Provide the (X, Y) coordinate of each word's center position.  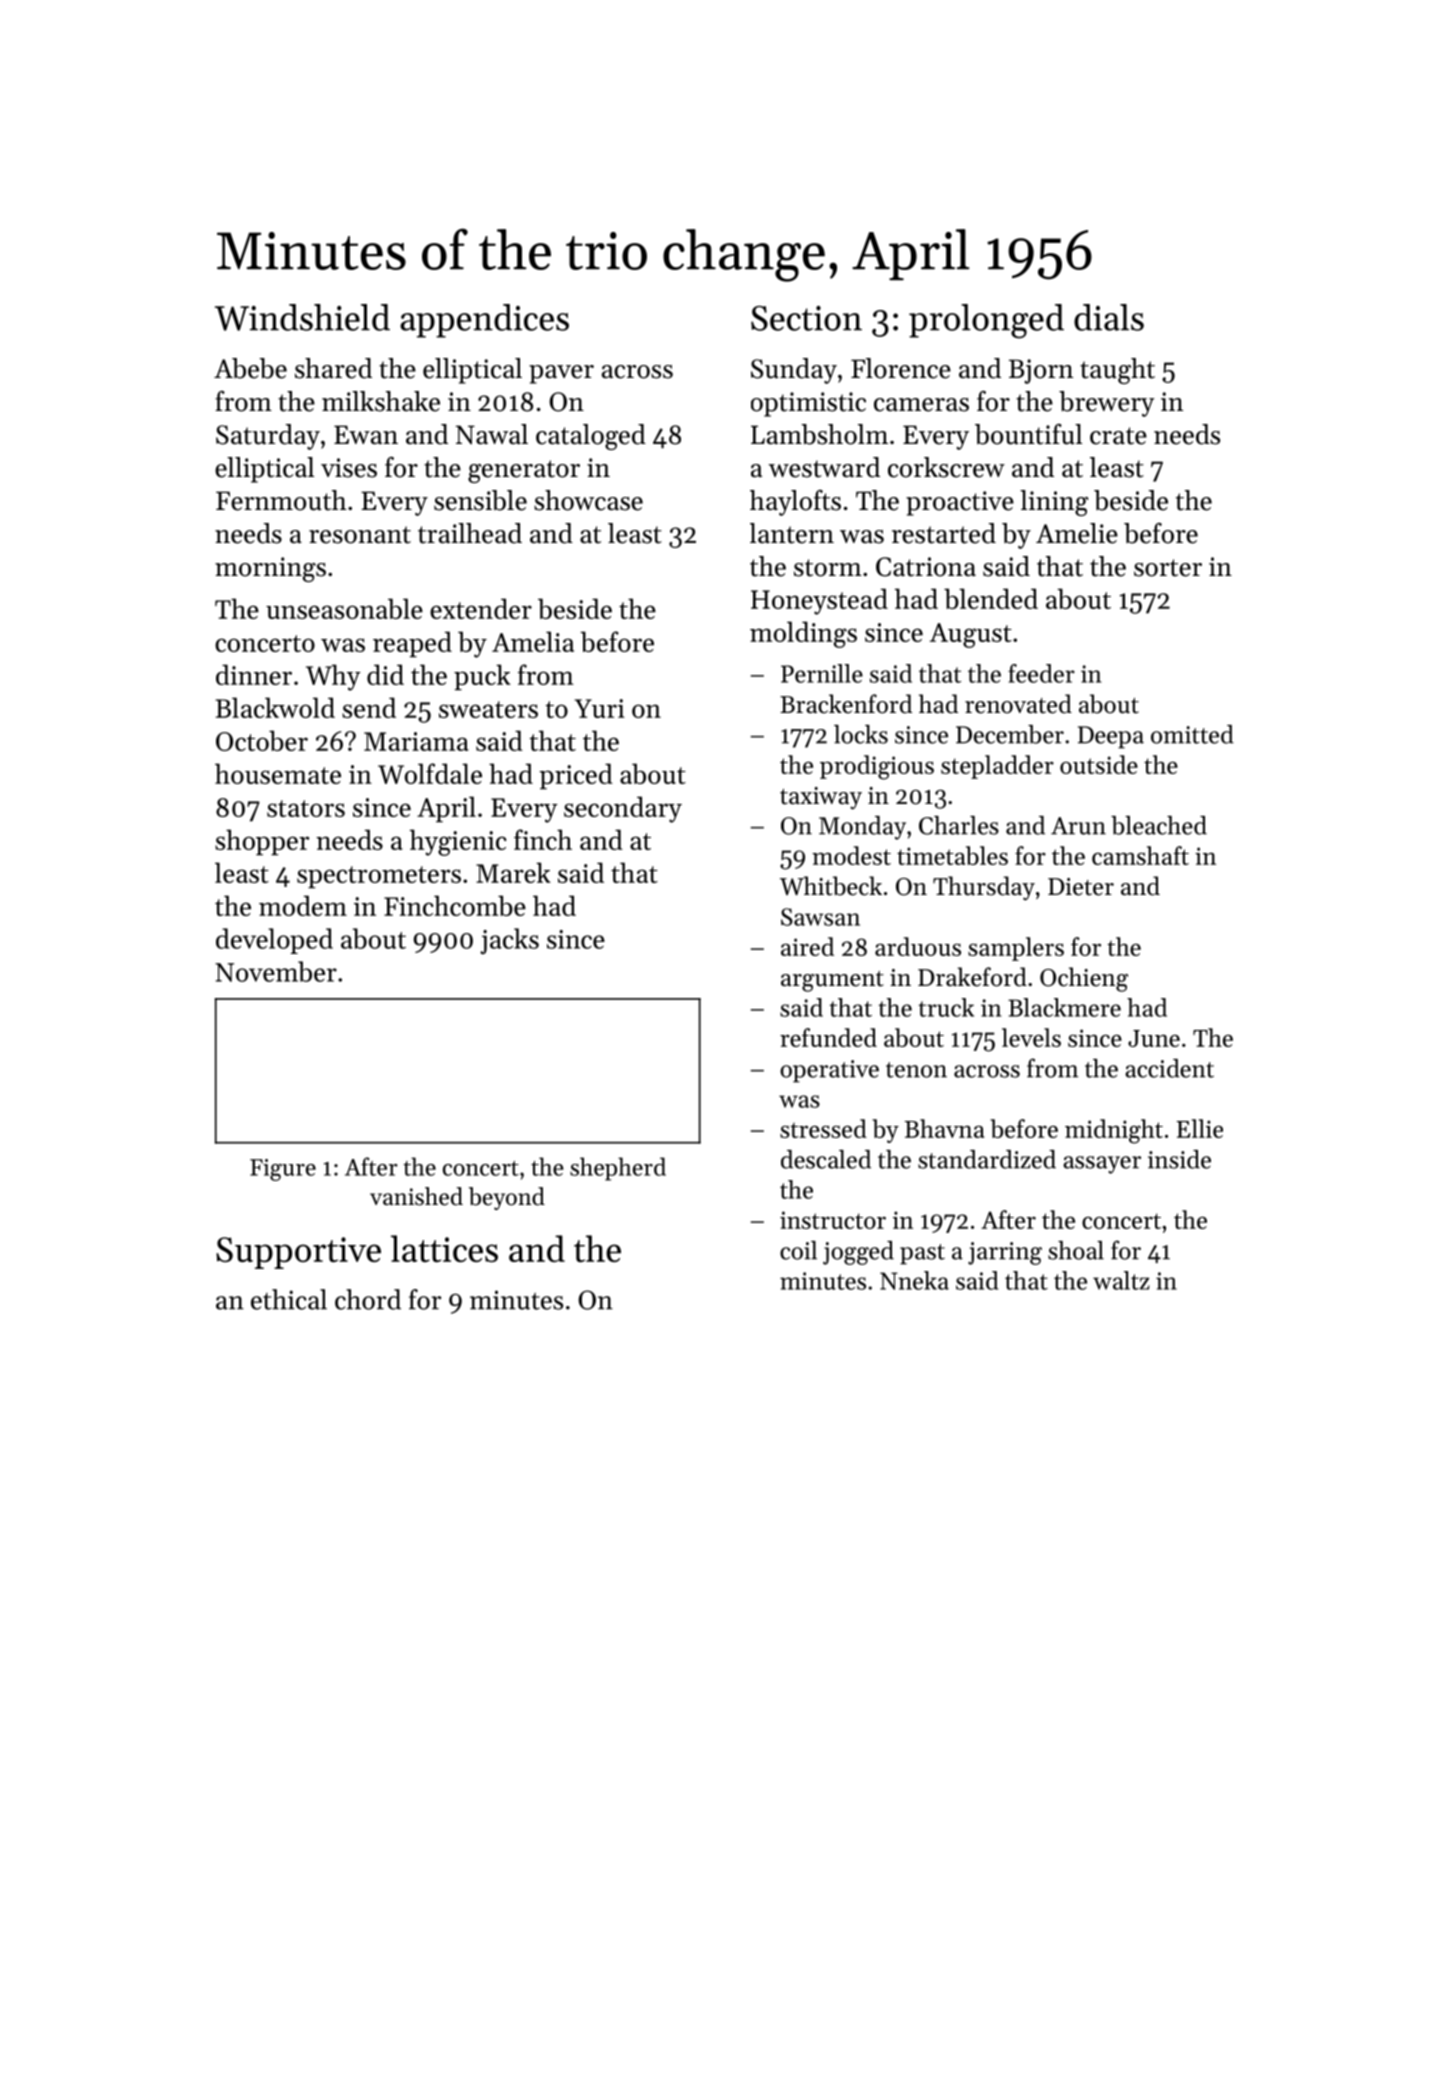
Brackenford (846, 704)
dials (1109, 317)
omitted (1192, 734)
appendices (484, 321)
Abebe (250, 368)
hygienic (458, 842)
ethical (289, 1299)
